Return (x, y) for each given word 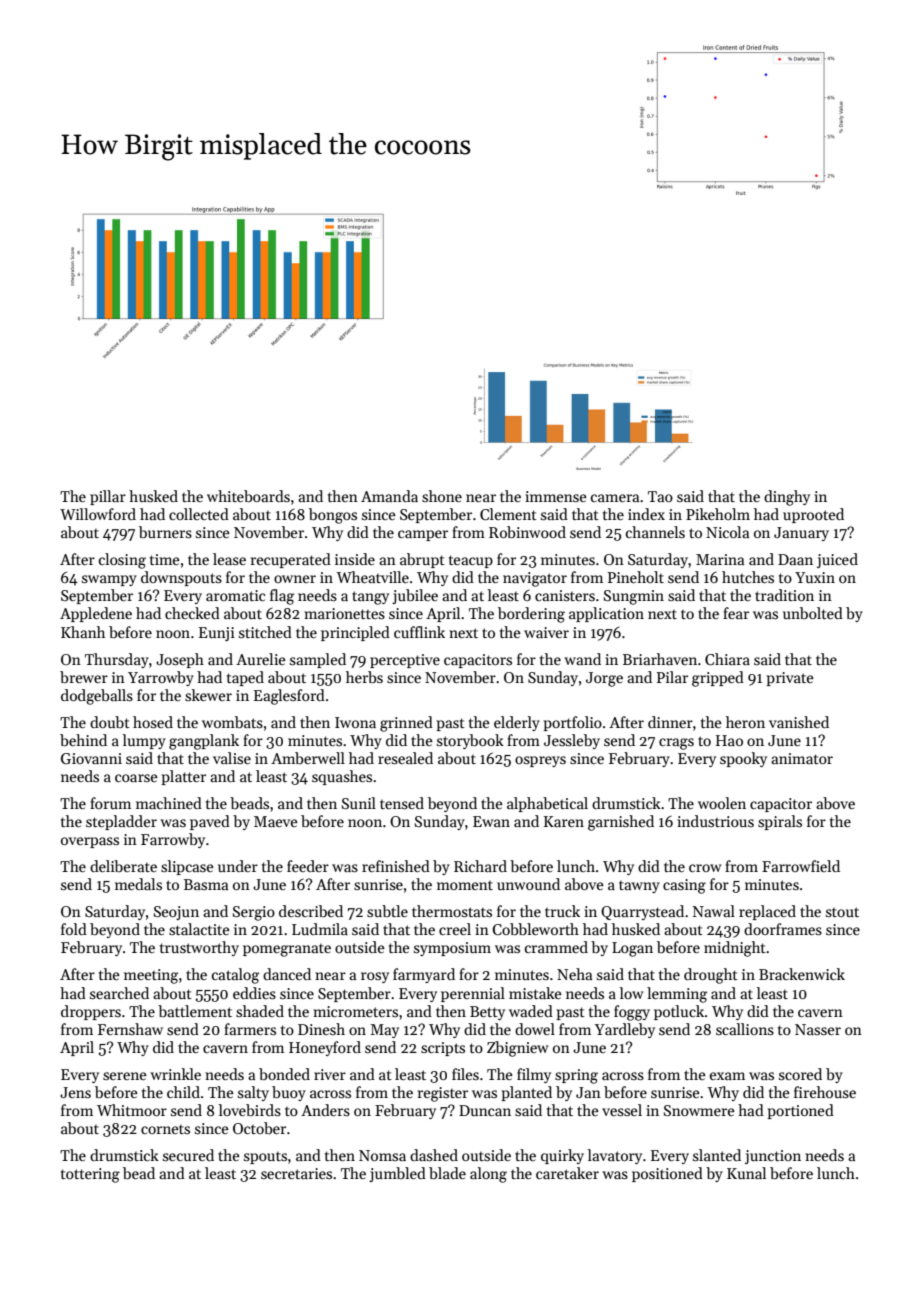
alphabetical (547, 804)
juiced (837, 560)
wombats (232, 722)
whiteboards (248, 496)
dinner (670, 722)
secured (188, 1155)
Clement (508, 514)
